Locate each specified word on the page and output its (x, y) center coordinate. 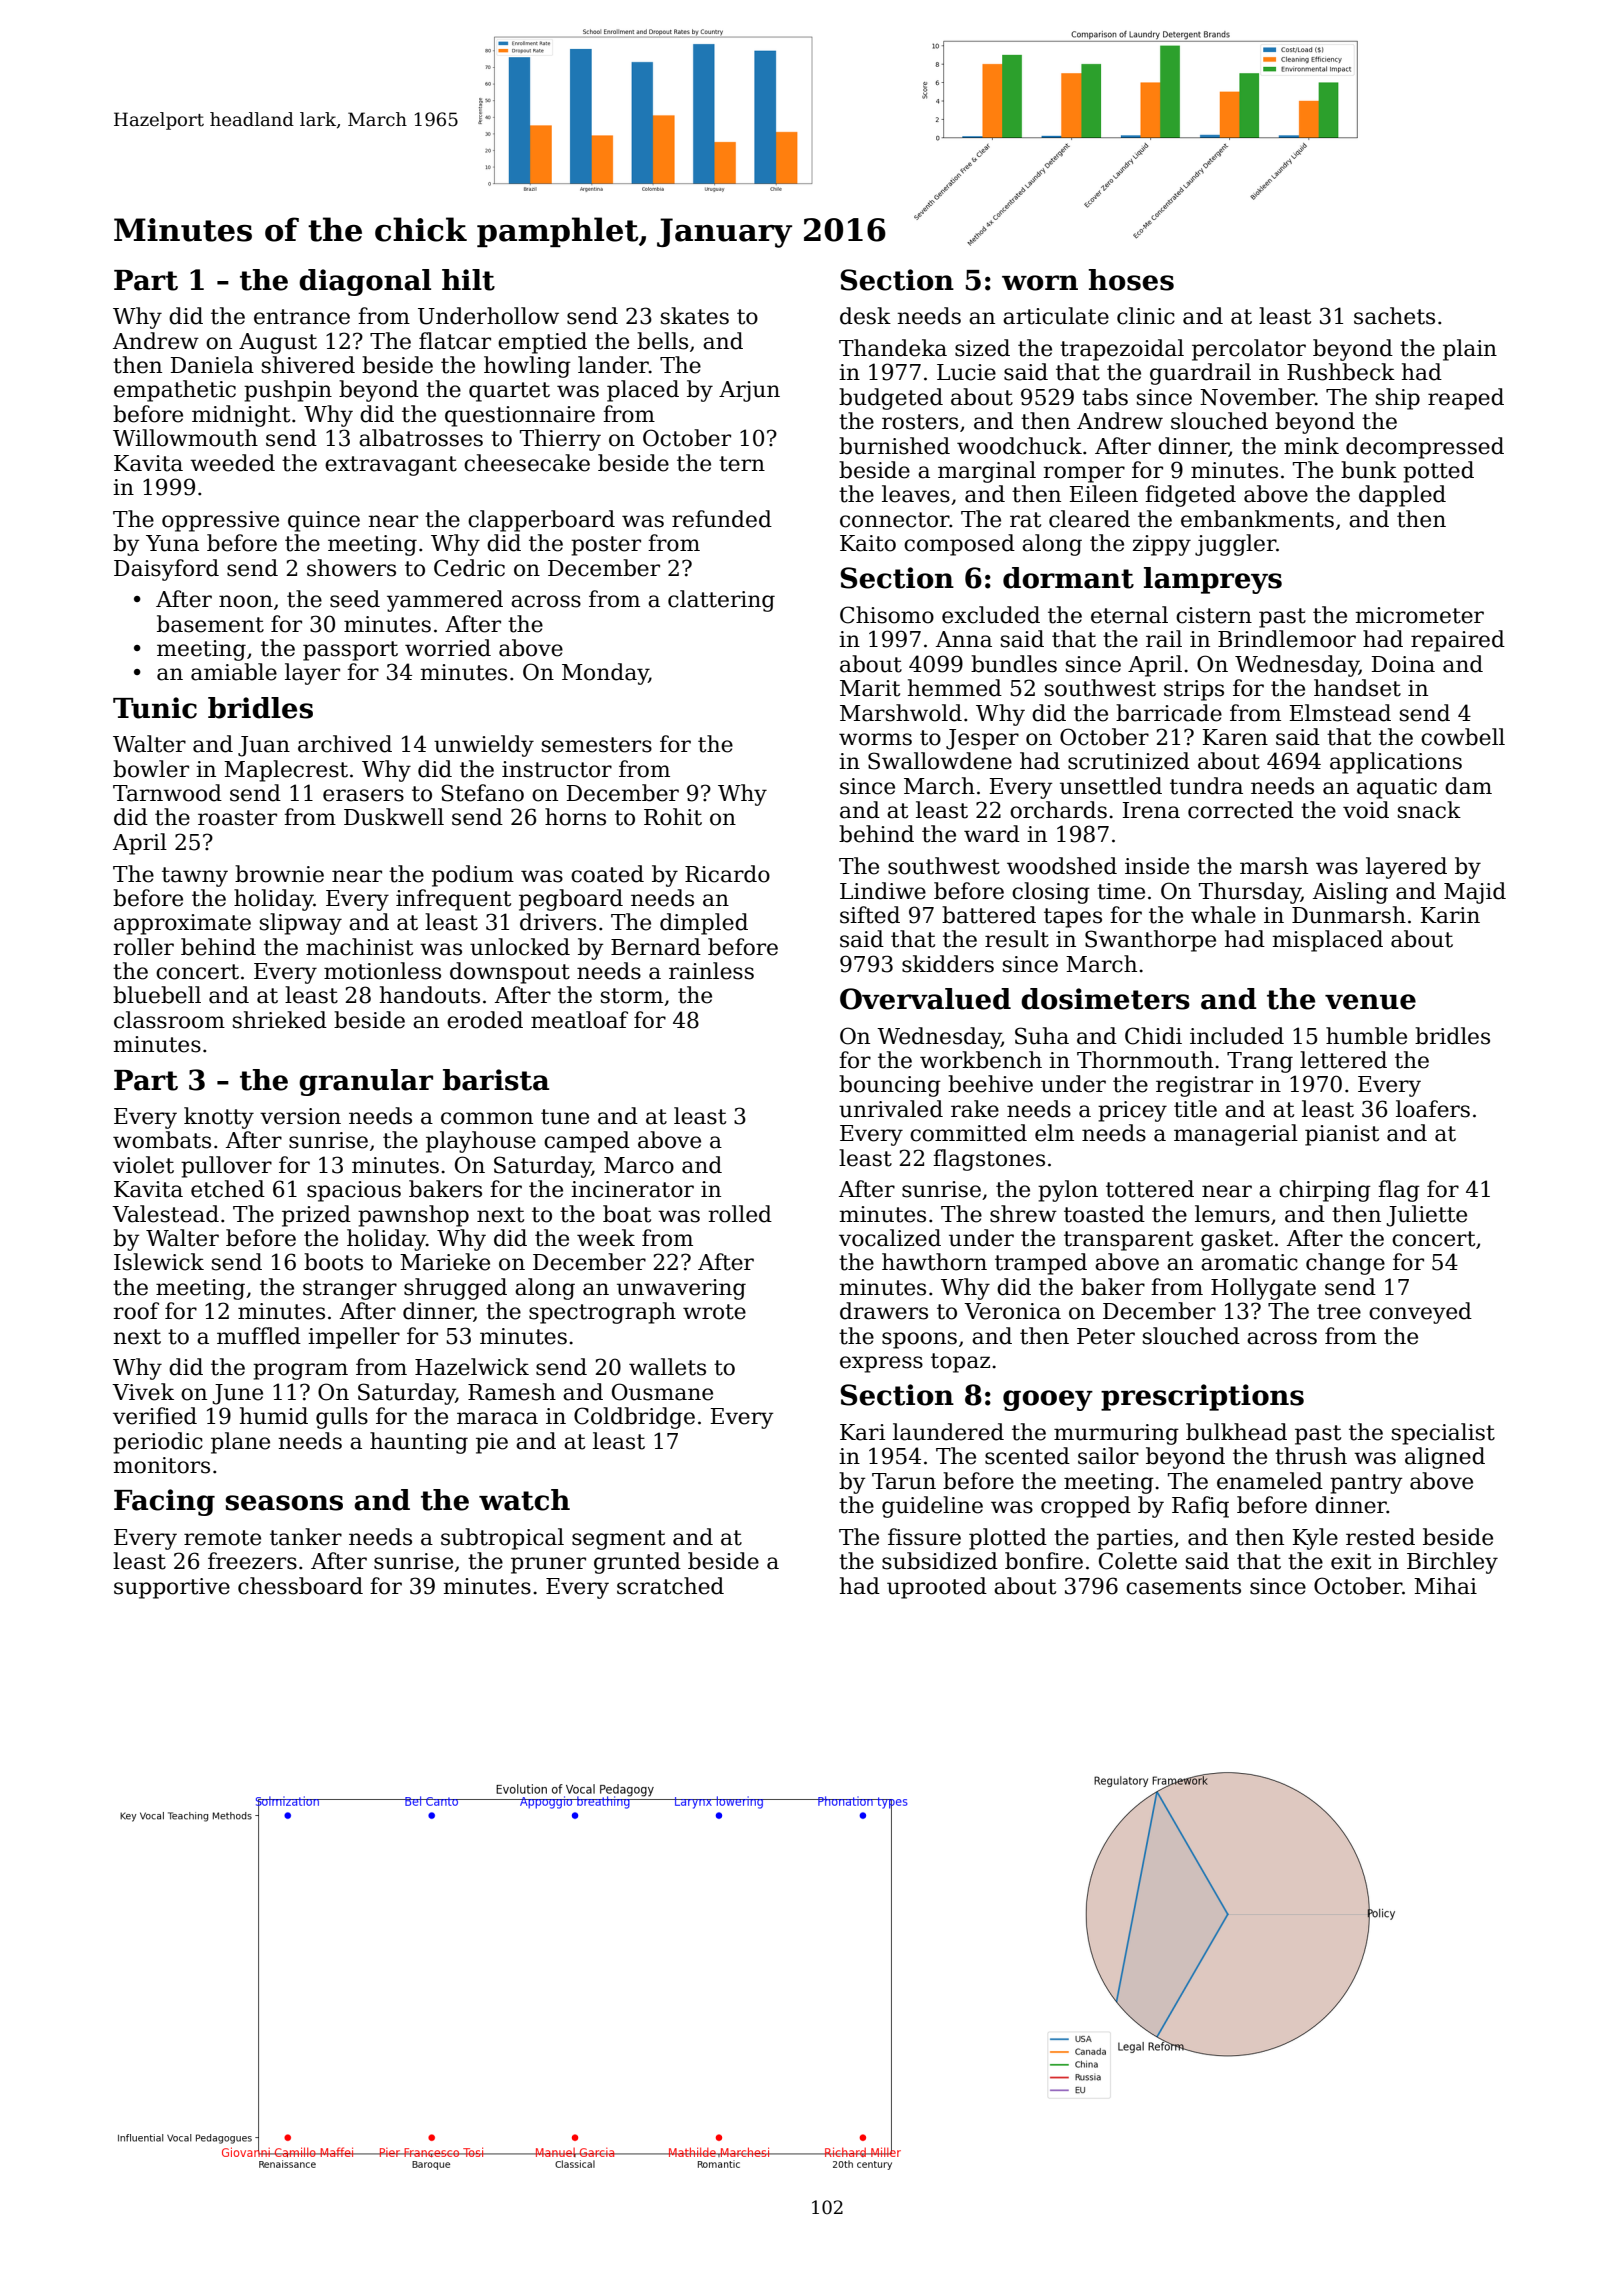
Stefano (483, 793)
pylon (1068, 1191)
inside (1157, 866)
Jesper (982, 739)
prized (316, 1216)
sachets (1394, 316)
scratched (670, 1586)
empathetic (175, 391)
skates (695, 316)
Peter (1106, 1336)
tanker (306, 1537)
